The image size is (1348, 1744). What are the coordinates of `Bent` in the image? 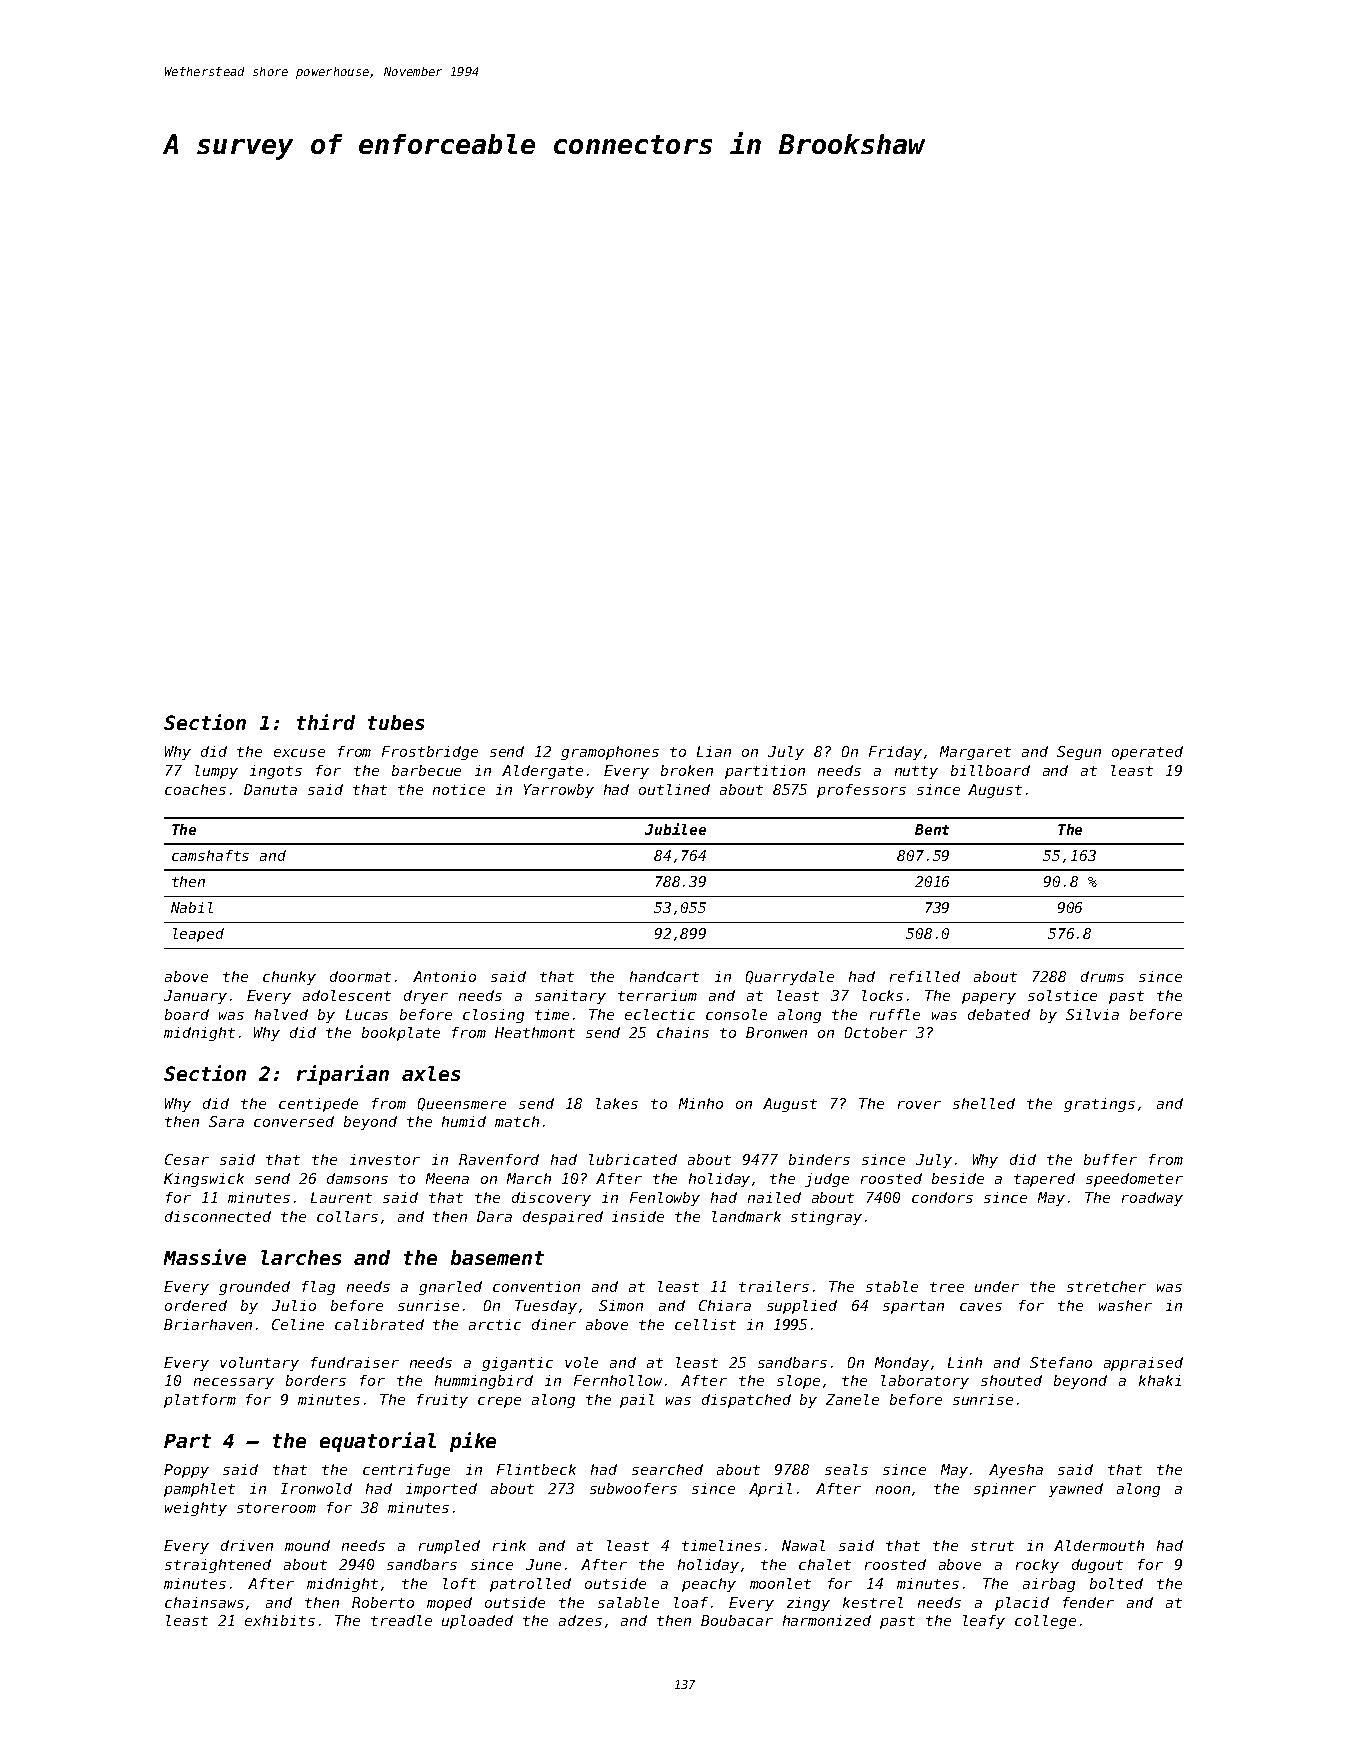 It's located at (932, 829).
